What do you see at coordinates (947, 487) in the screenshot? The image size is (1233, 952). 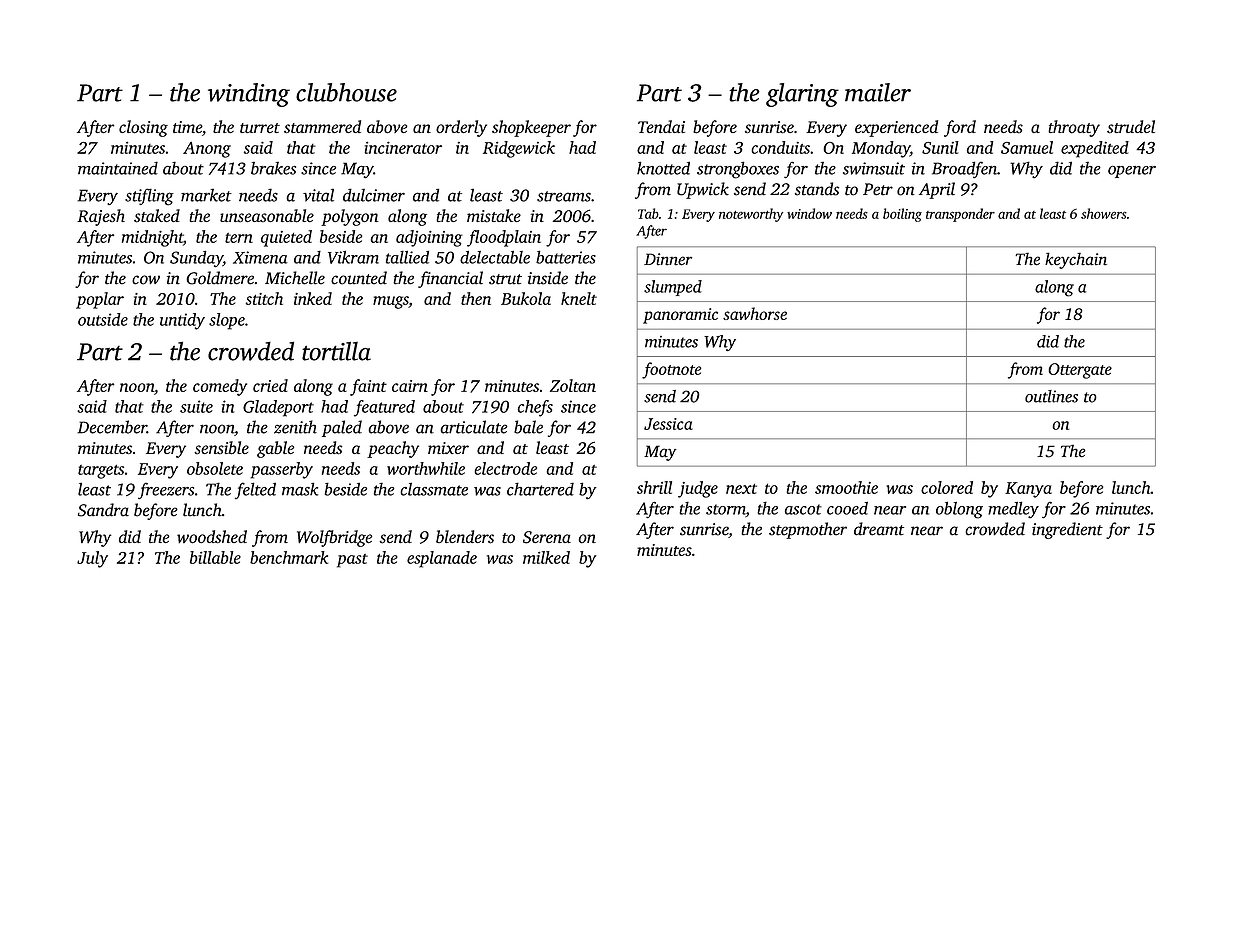 I see `colored` at bounding box center [947, 487].
